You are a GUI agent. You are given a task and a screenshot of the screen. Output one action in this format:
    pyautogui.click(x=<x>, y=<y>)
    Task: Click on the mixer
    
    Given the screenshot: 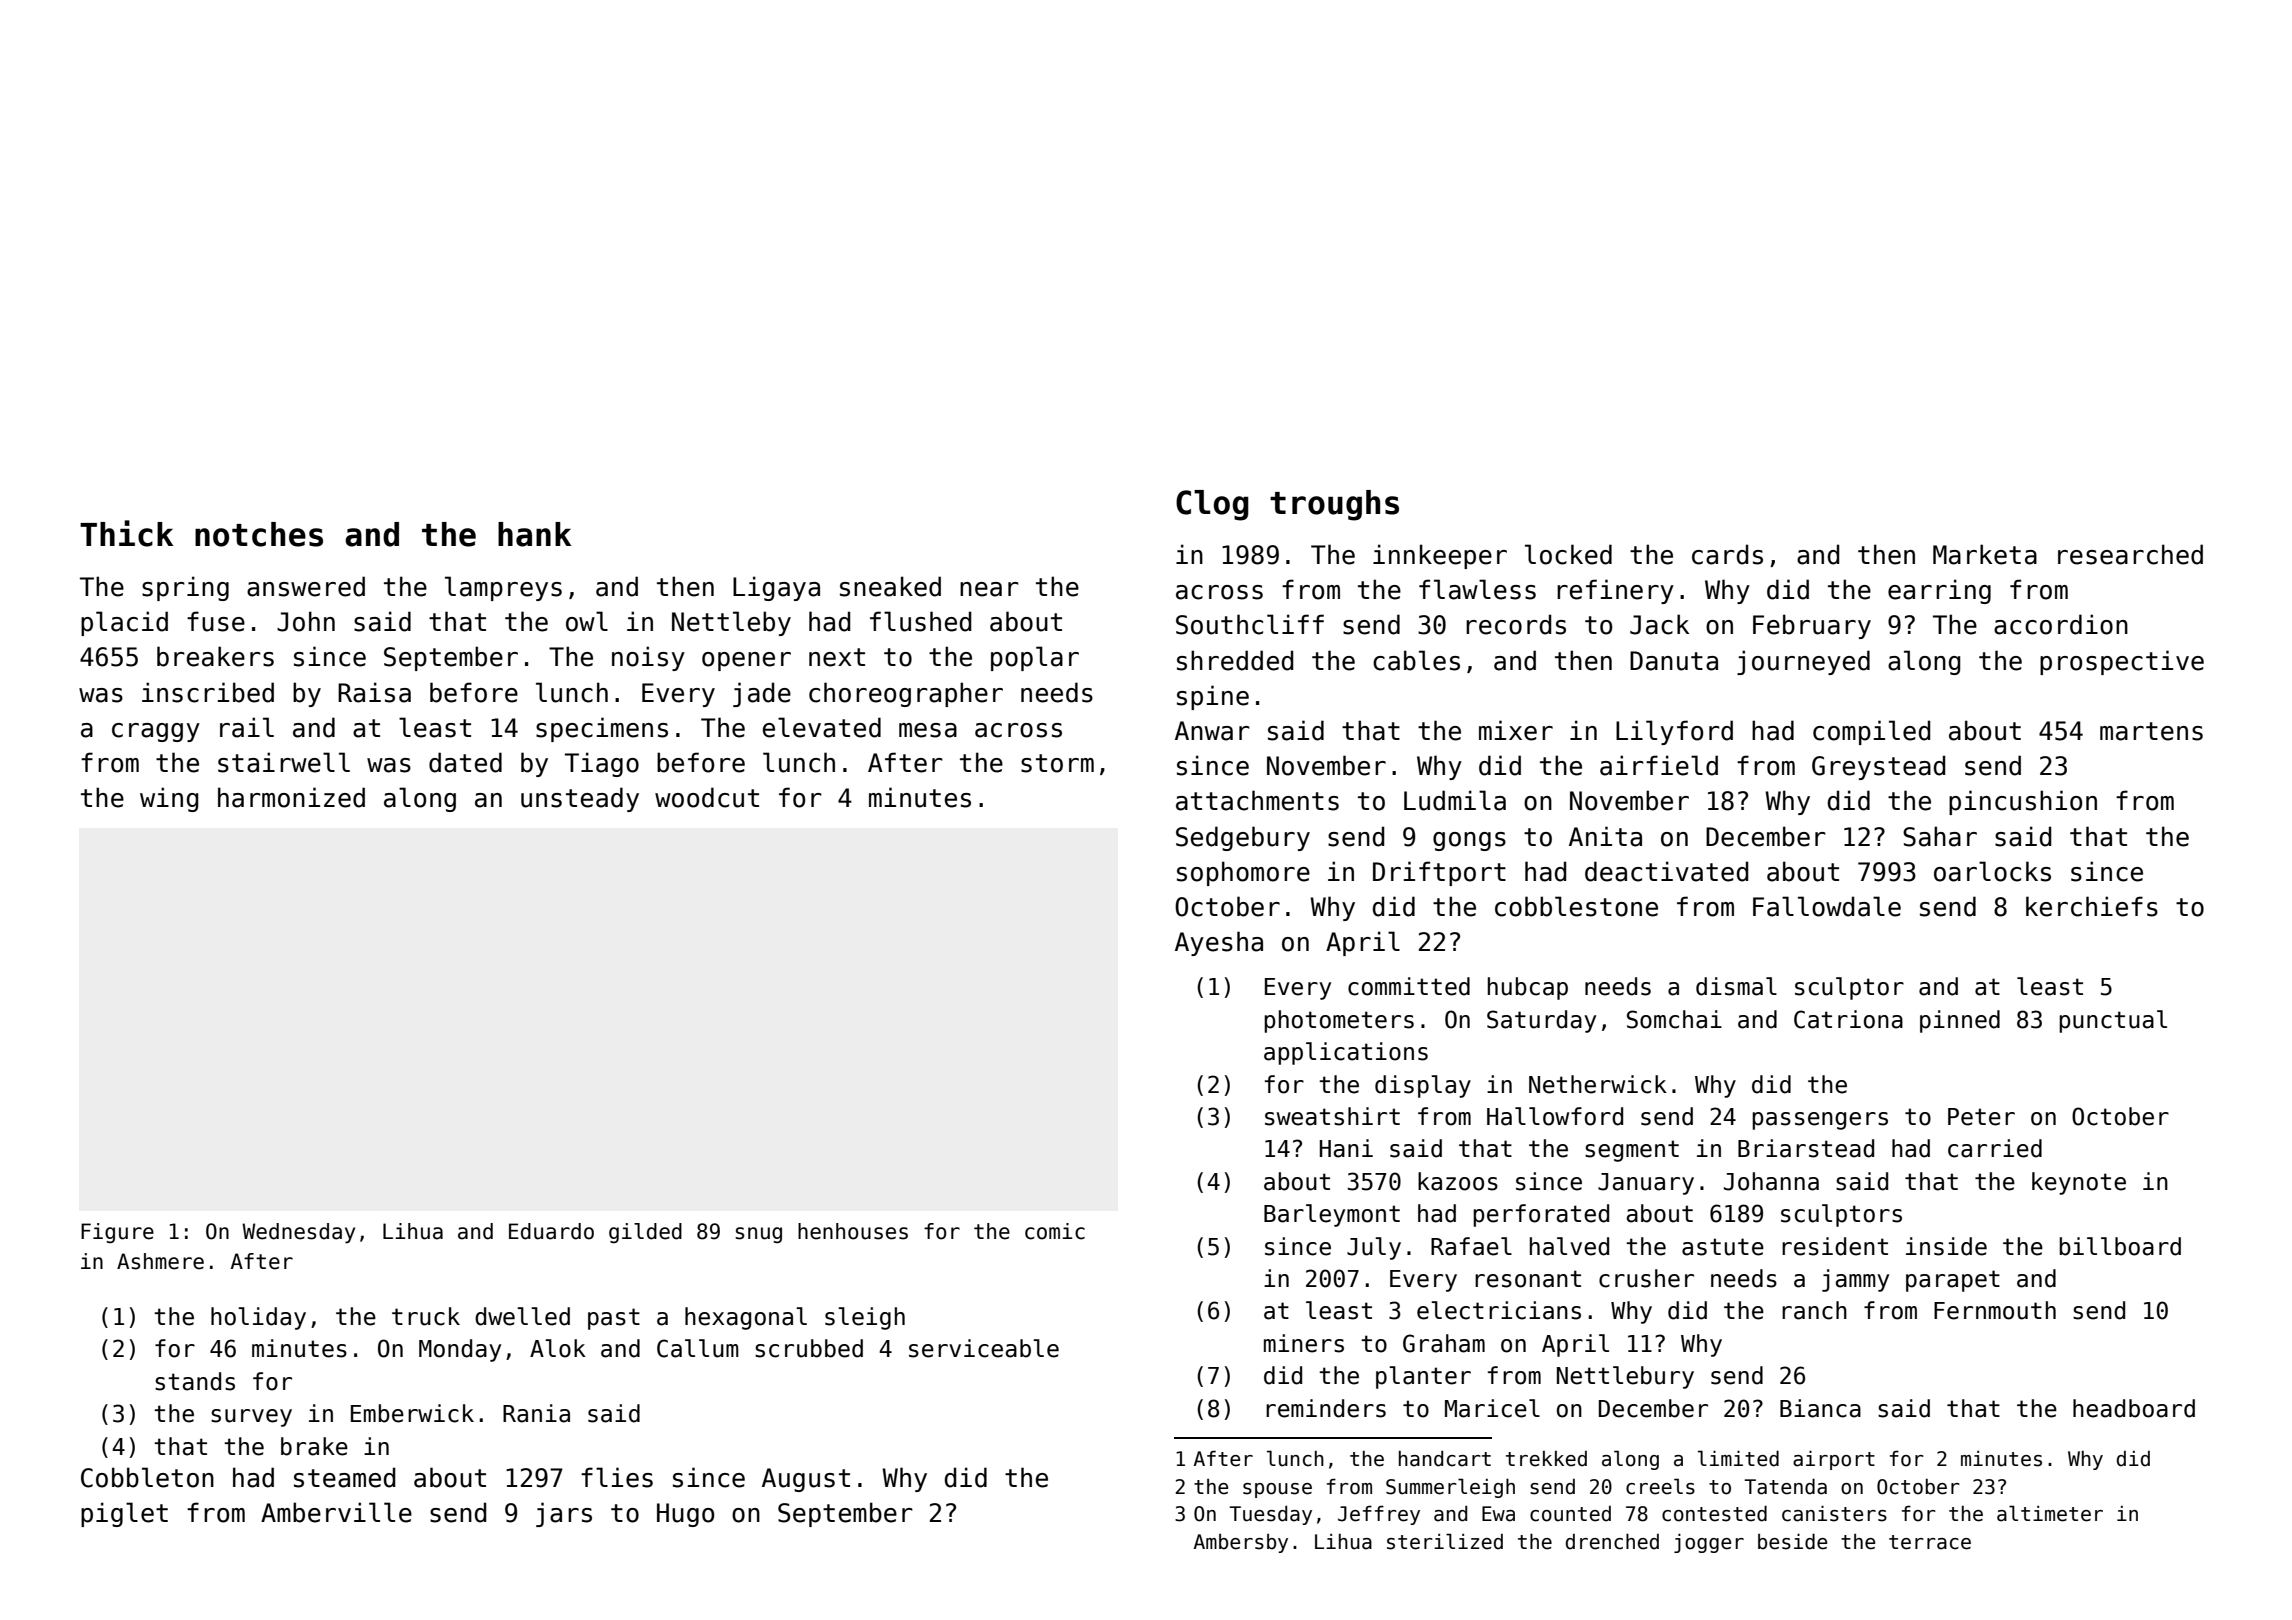 What is the action you would take?
    pyautogui.click(x=1516, y=730)
